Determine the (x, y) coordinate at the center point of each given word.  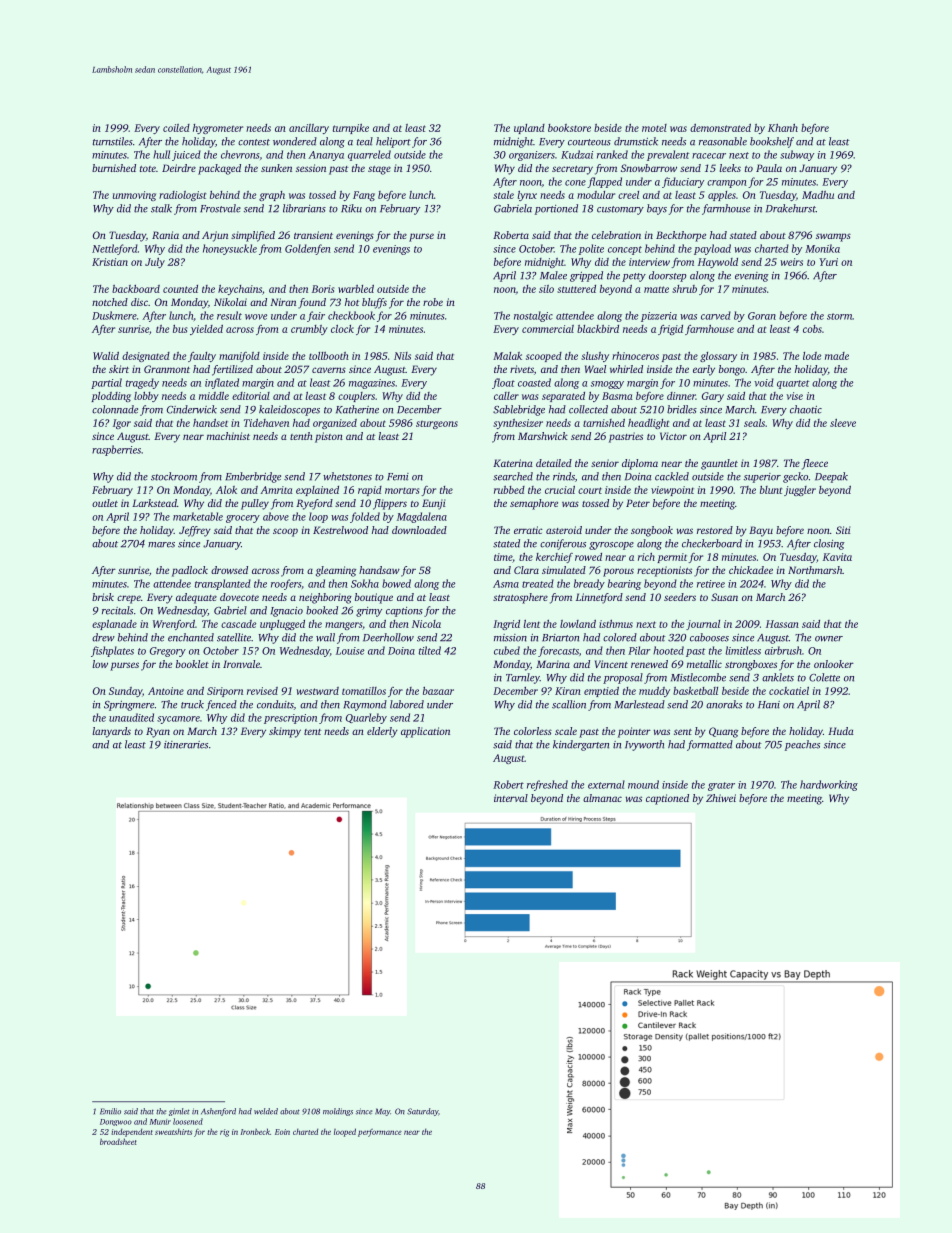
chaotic (806, 409)
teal (365, 141)
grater (721, 786)
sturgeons (437, 424)
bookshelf (772, 142)
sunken (276, 168)
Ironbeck (255, 1131)
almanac (602, 798)
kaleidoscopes (289, 410)
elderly (382, 732)
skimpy (285, 732)
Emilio (110, 1111)
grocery (243, 519)
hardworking (829, 785)
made (837, 356)
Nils (402, 356)
